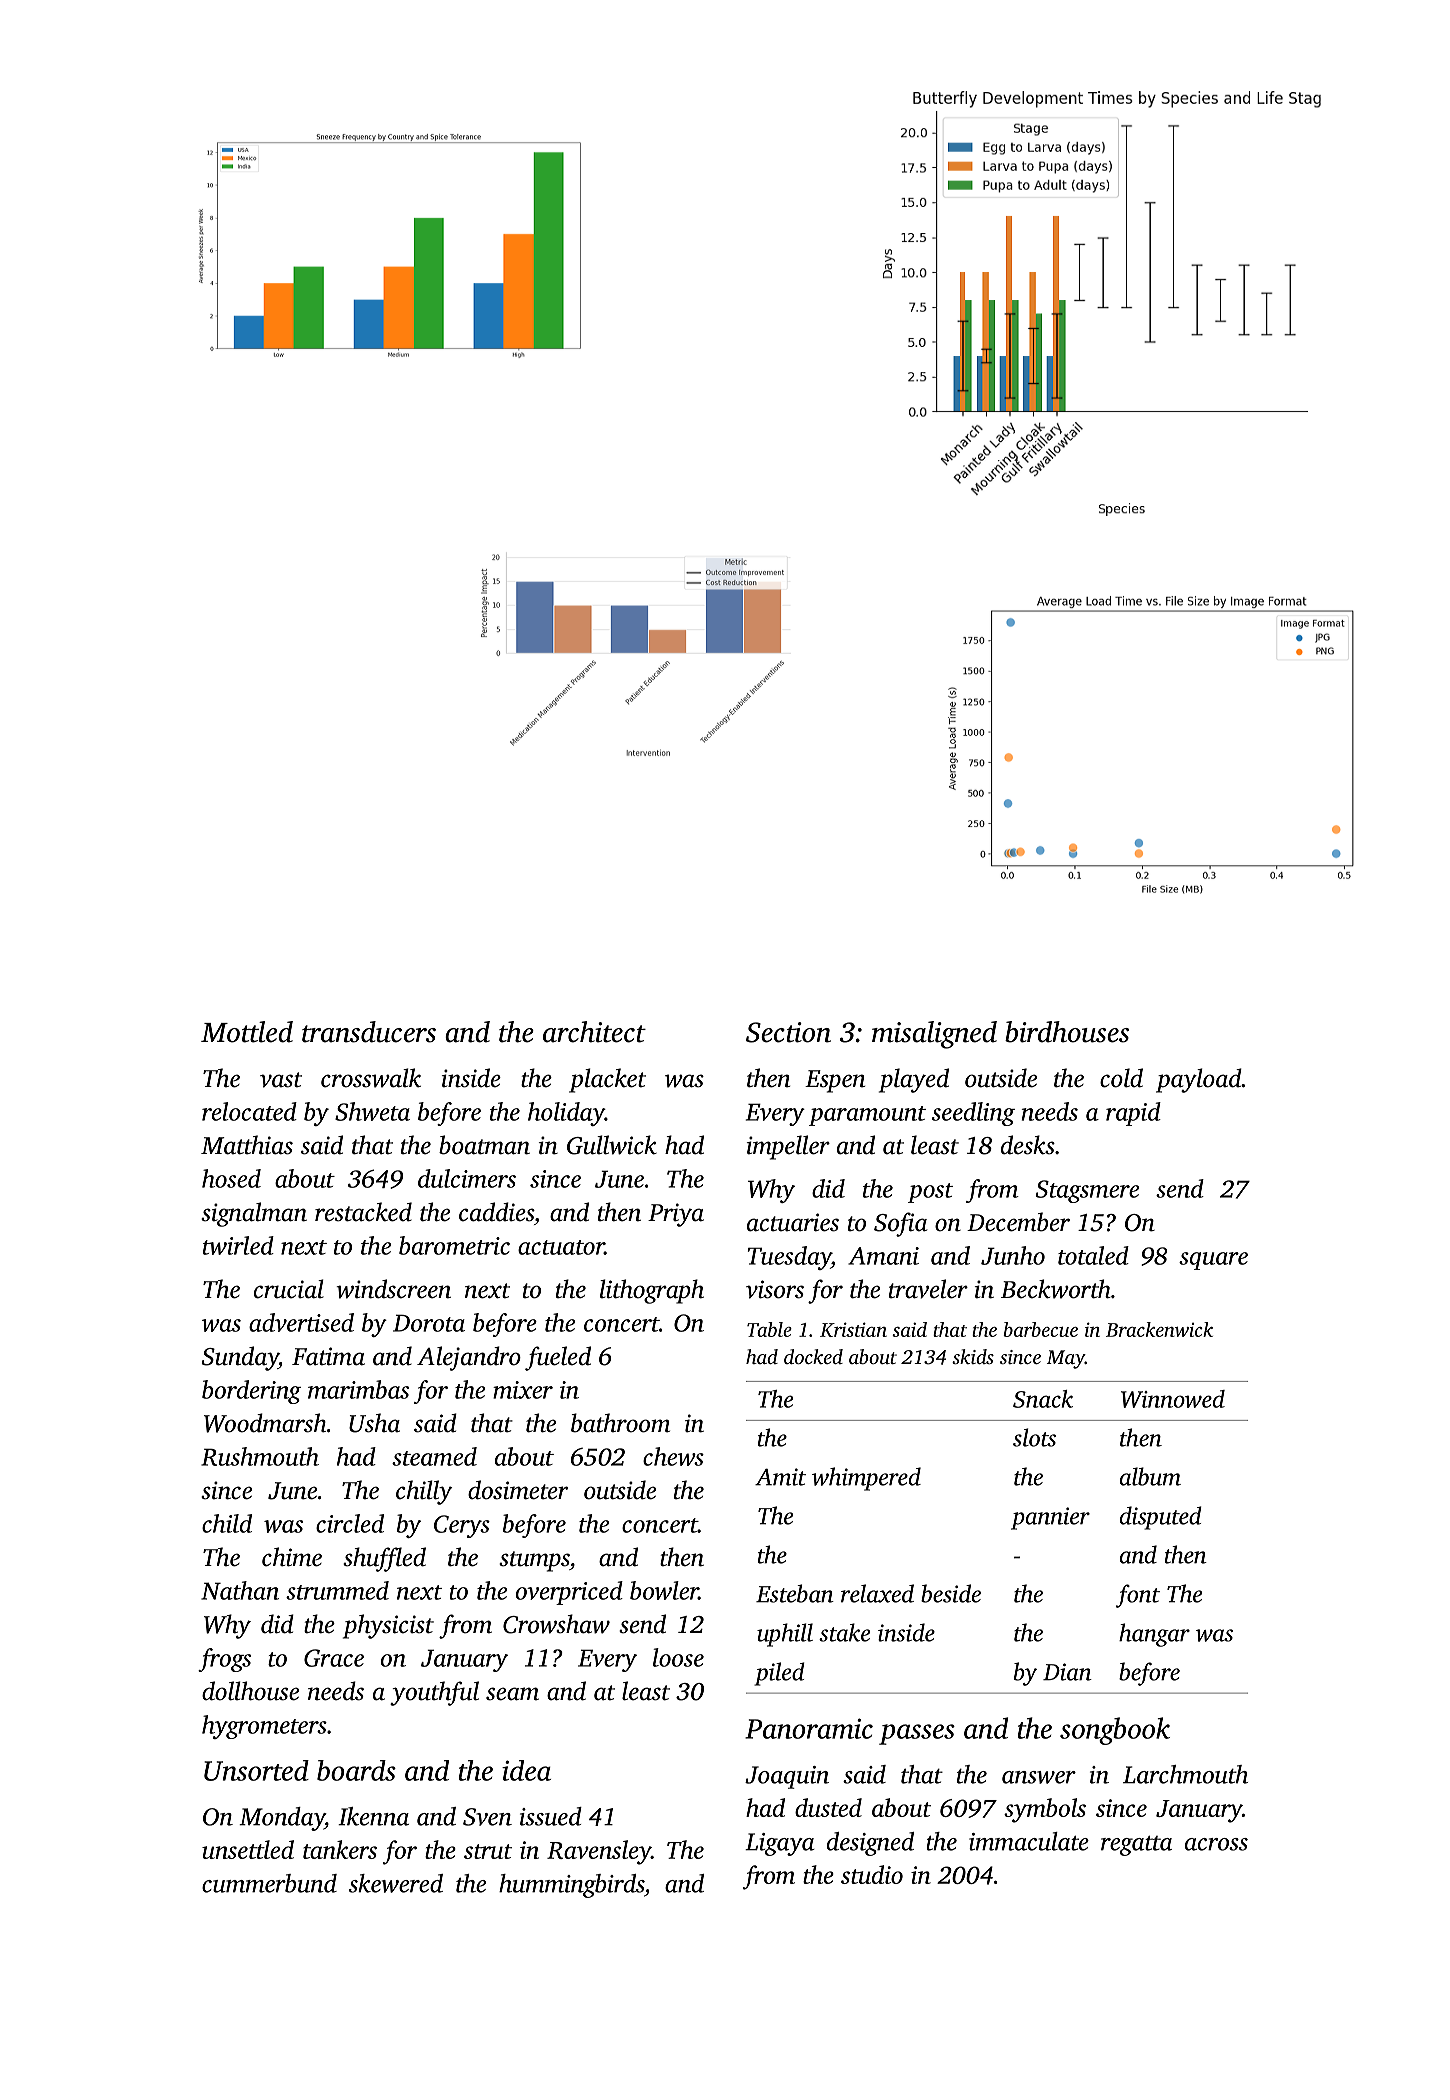  I want to click on lithograph, so click(652, 1291).
